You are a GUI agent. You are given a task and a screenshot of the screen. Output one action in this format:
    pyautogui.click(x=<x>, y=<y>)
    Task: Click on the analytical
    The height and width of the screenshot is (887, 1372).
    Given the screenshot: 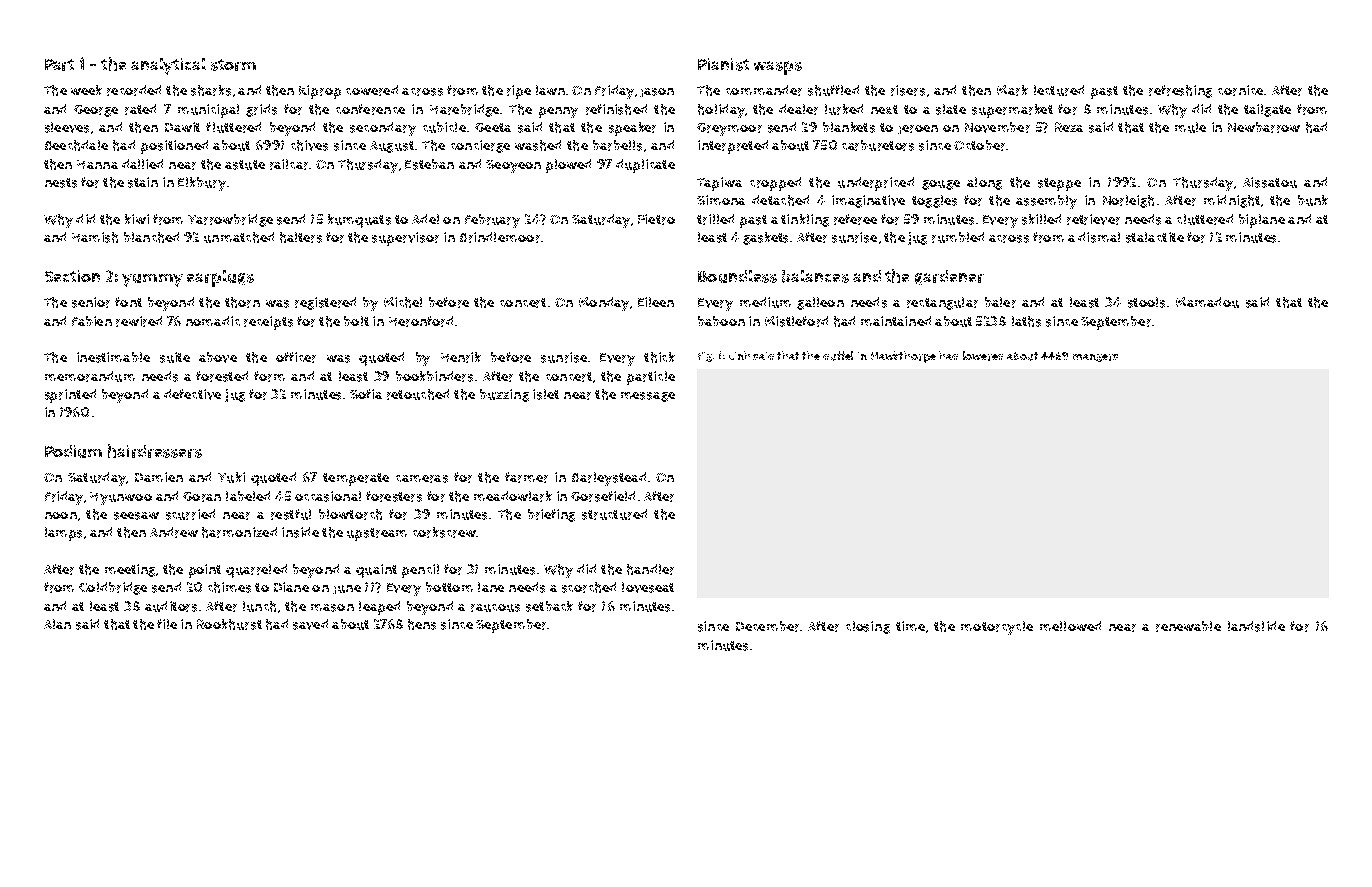 What is the action you would take?
    pyautogui.click(x=168, y=66)
